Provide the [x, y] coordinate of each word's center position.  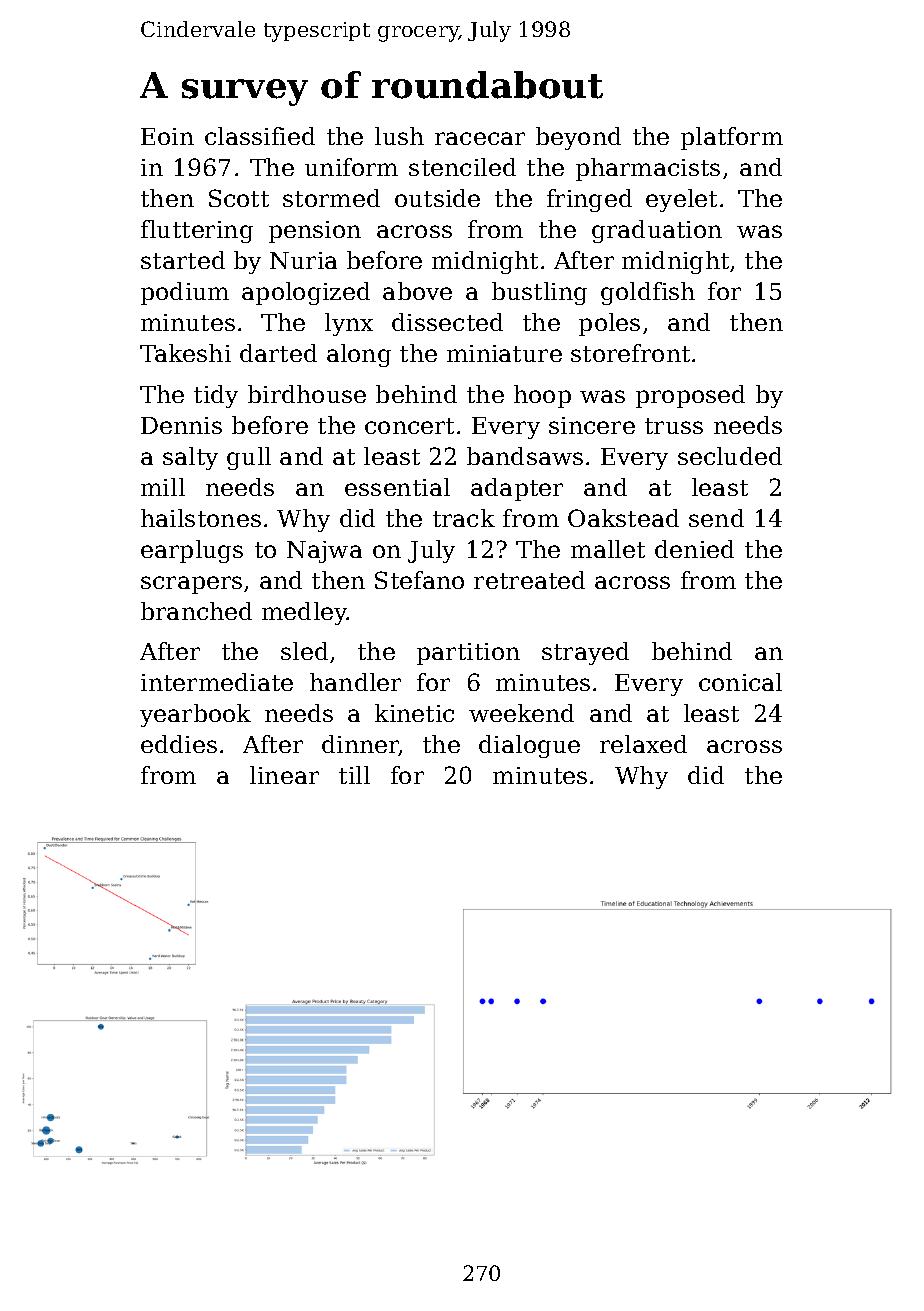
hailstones [201, 518]
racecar [480, 138]
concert [409, 426]
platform [732, 138]
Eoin [167, 136]
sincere [592, 425]
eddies [179, 744]
